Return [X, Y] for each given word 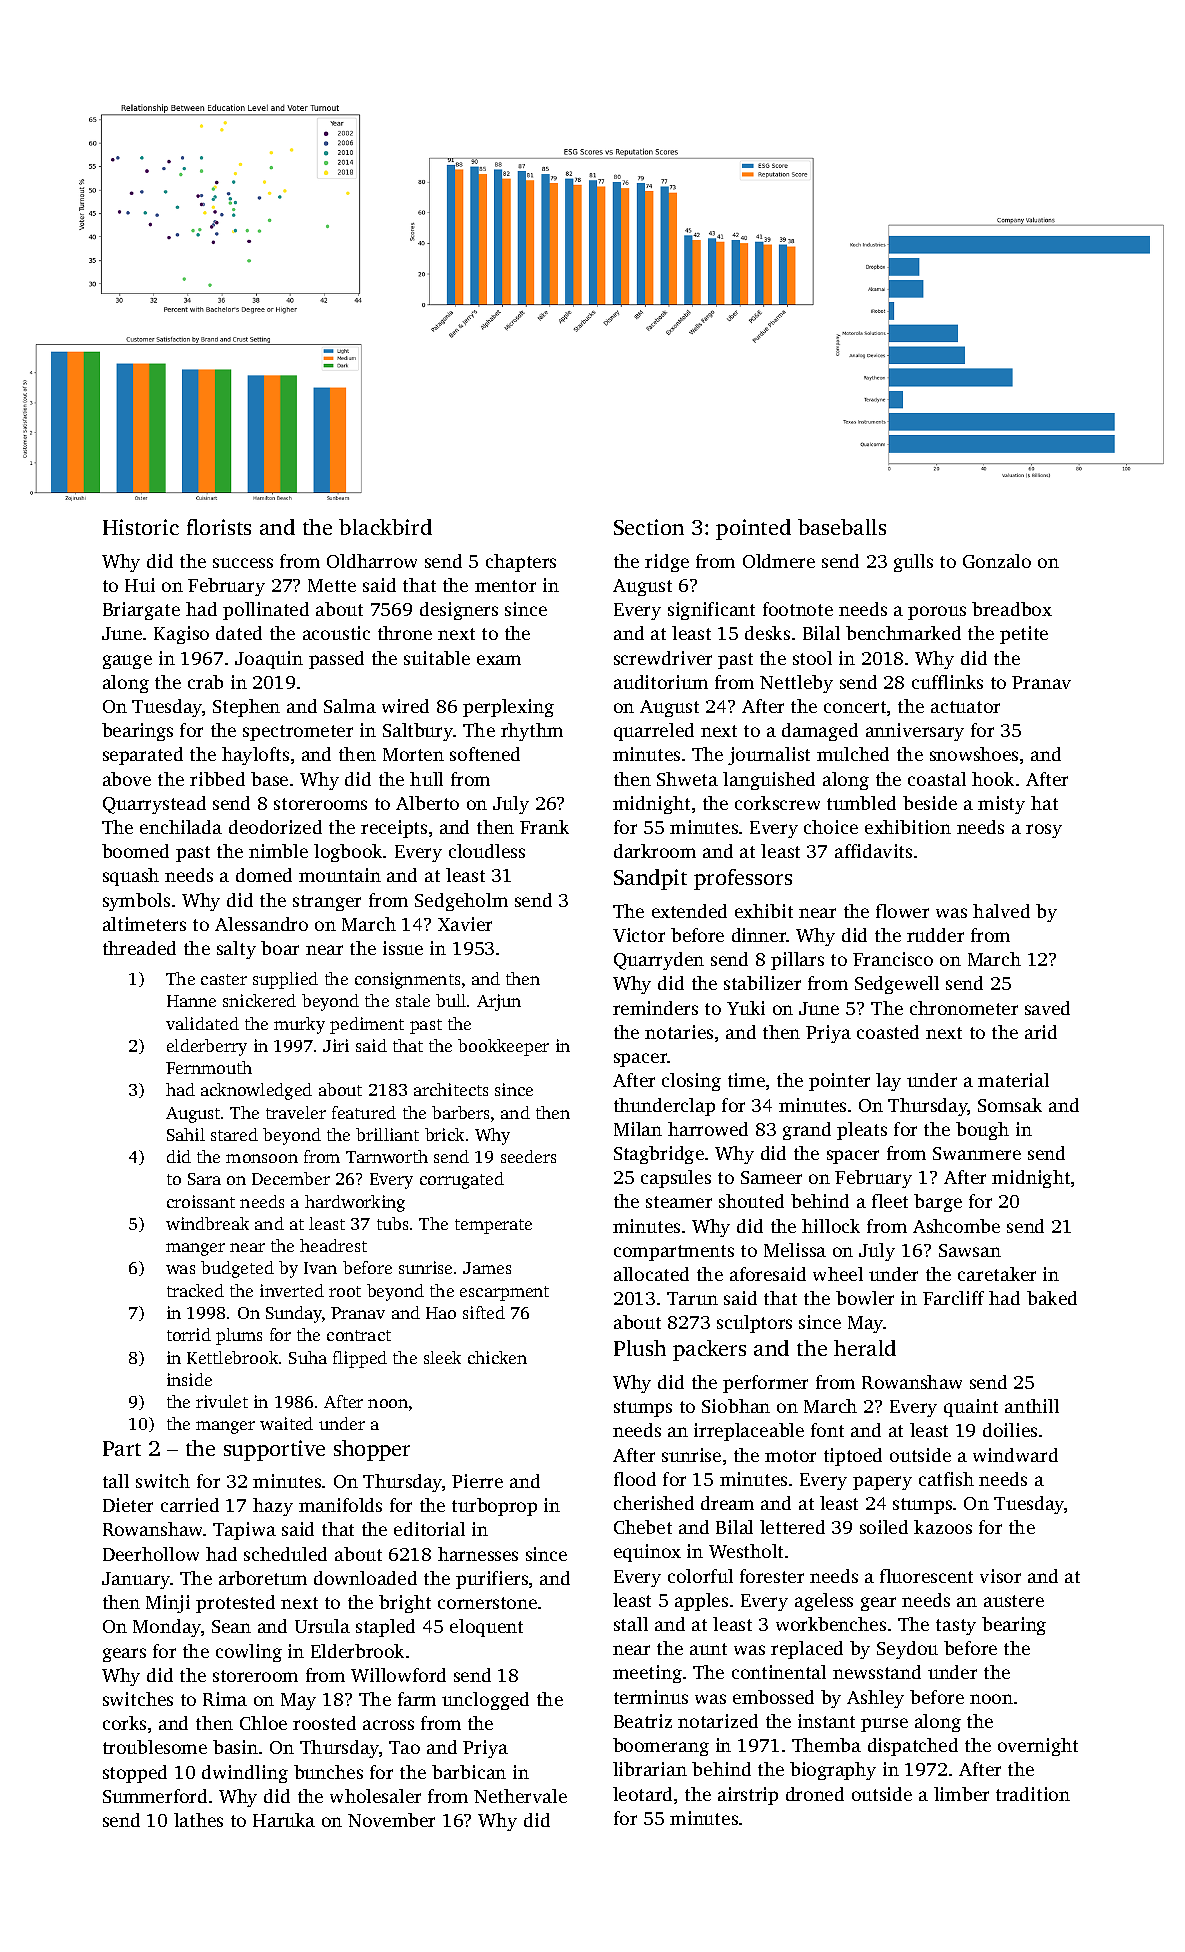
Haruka [284, 1820]
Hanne [191, 1001]
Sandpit [650, 879]
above [127, 779]
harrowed [708, 1129]
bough [982, 1131]
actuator [965, 707]
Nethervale [520, 1796]
